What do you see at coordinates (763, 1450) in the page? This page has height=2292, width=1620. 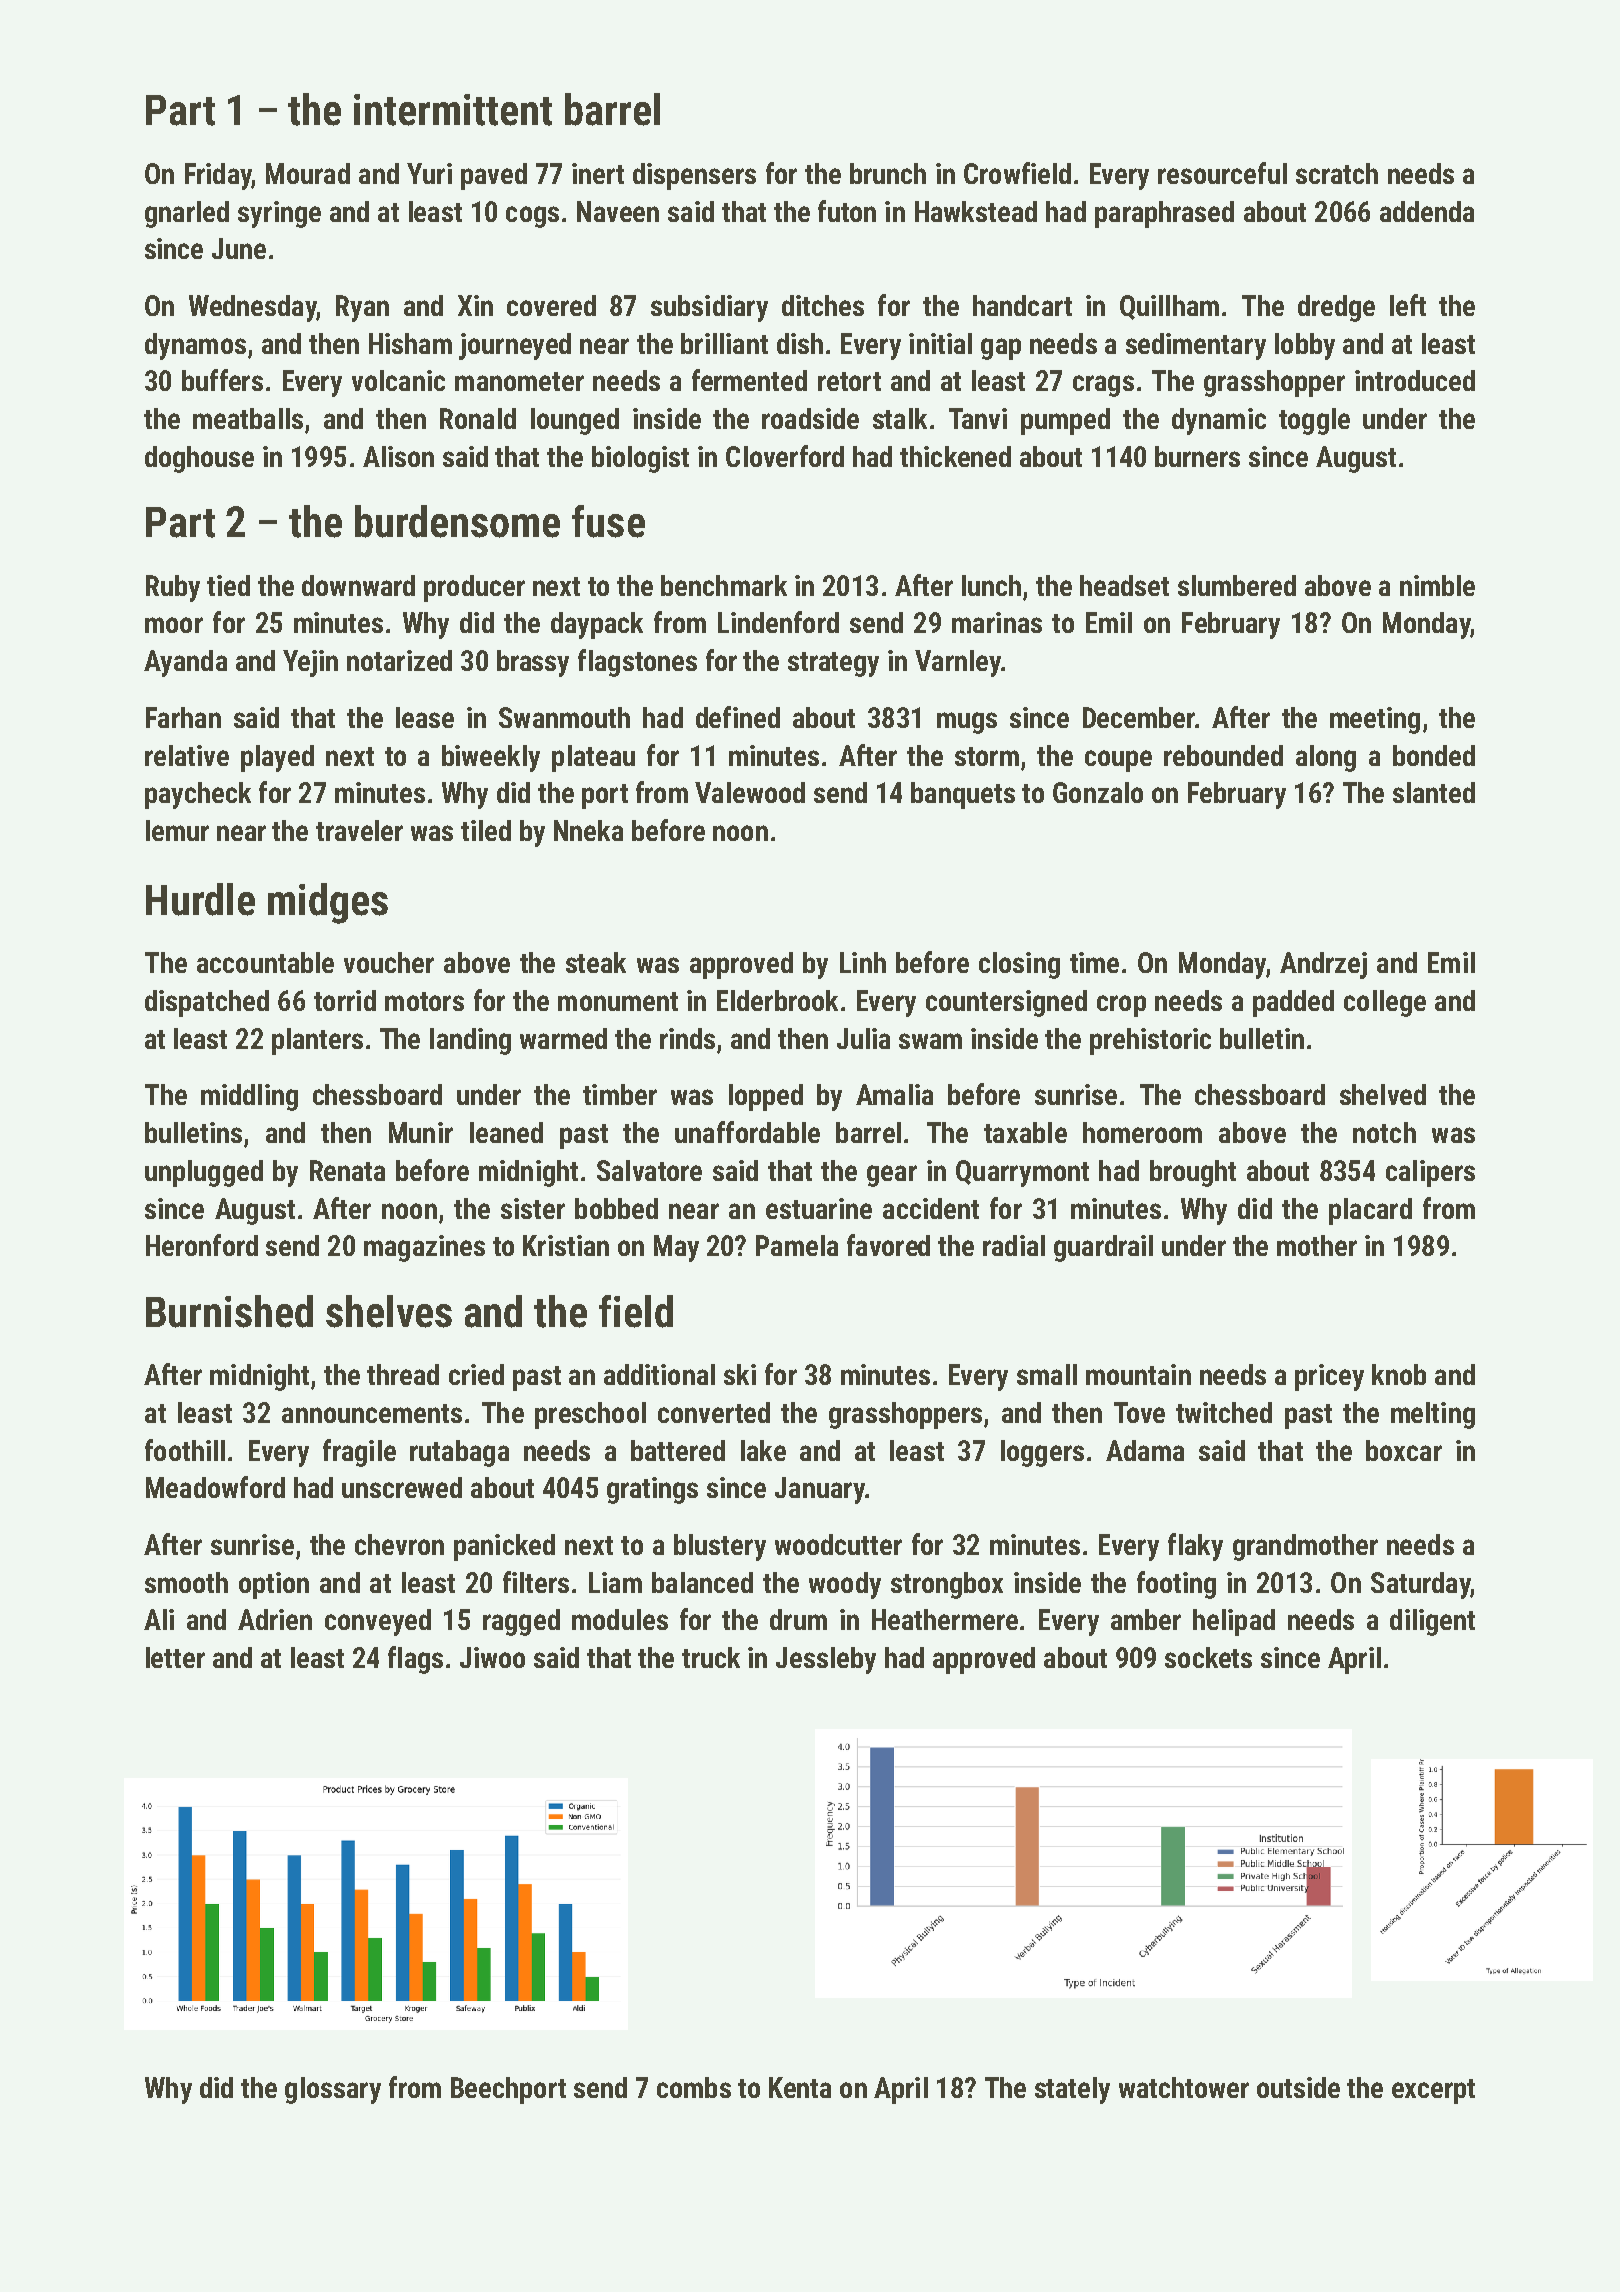 I see `lake` at bounding box center [763, 1450].
